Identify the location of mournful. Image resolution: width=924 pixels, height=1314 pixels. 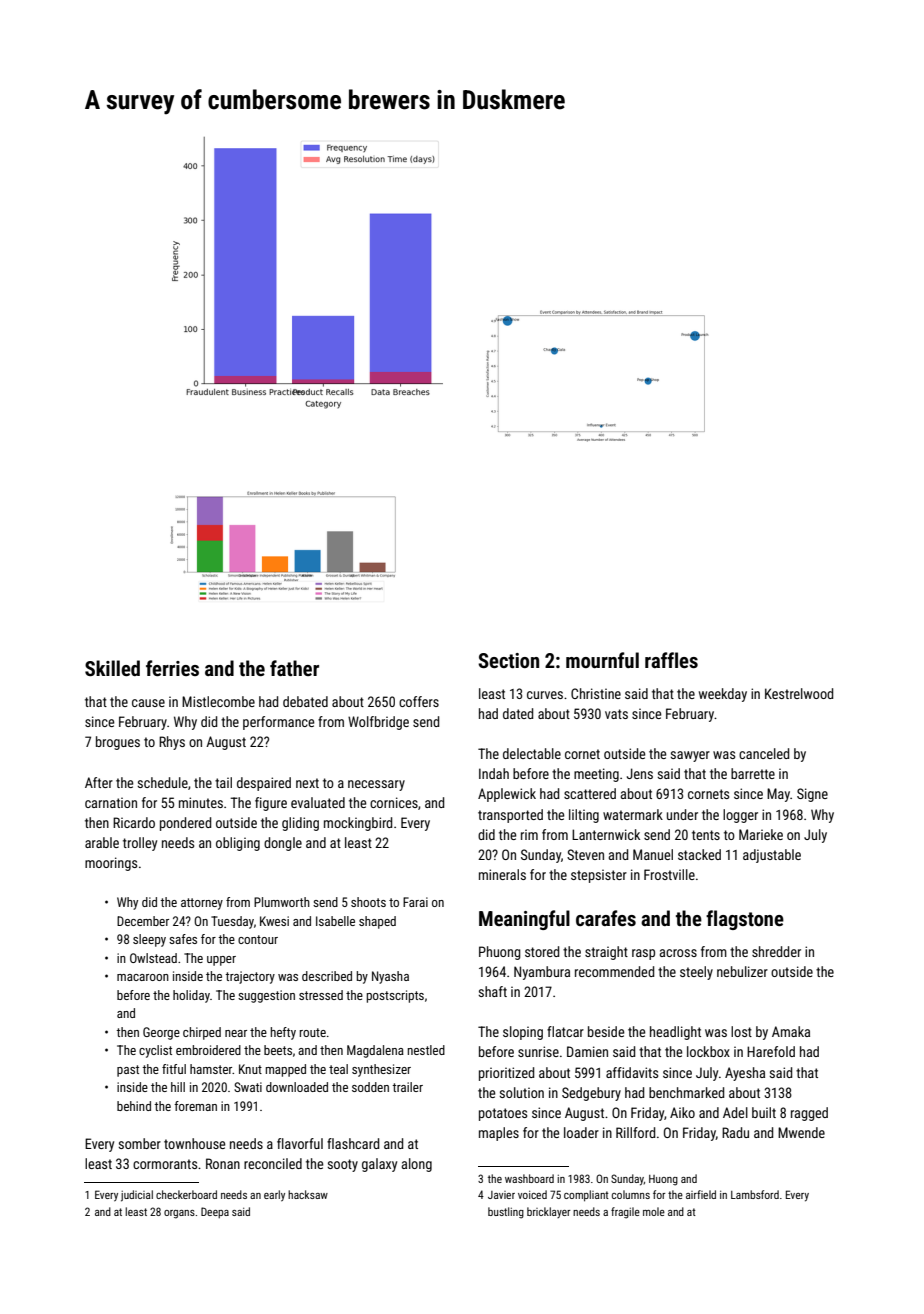
(602, 660).
